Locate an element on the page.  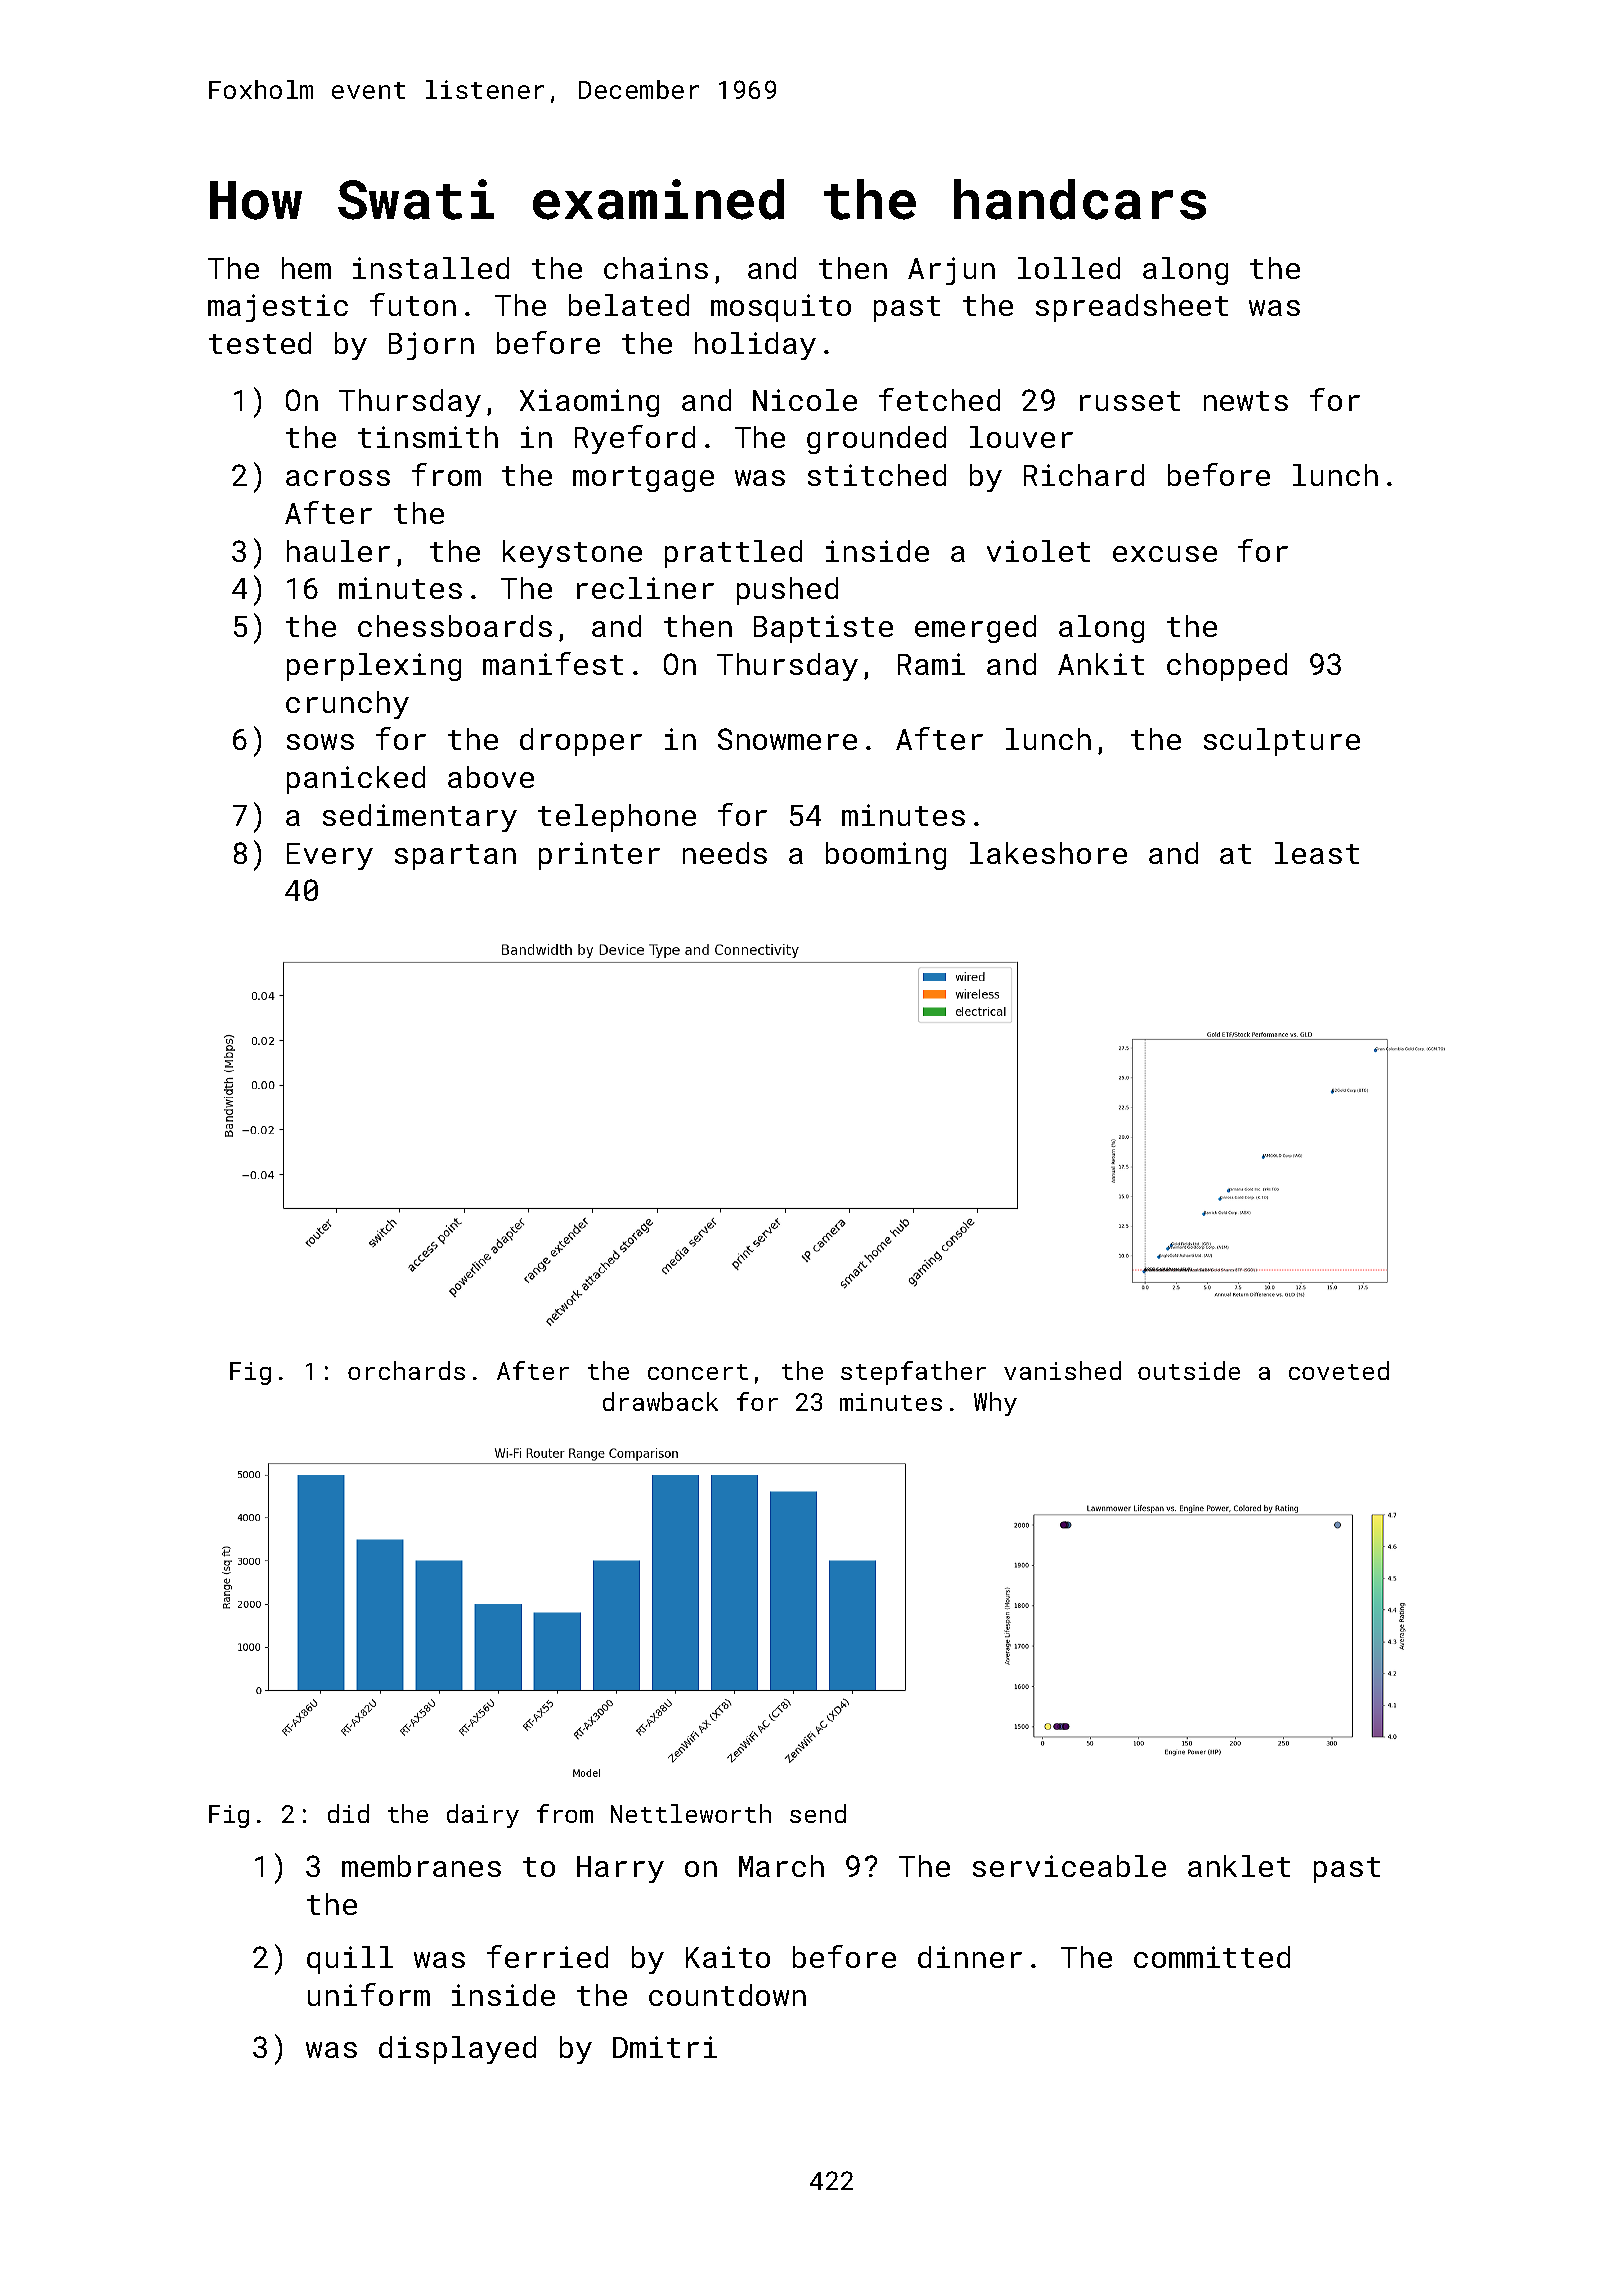
vanished is located at coordinates (1062, 1370).
